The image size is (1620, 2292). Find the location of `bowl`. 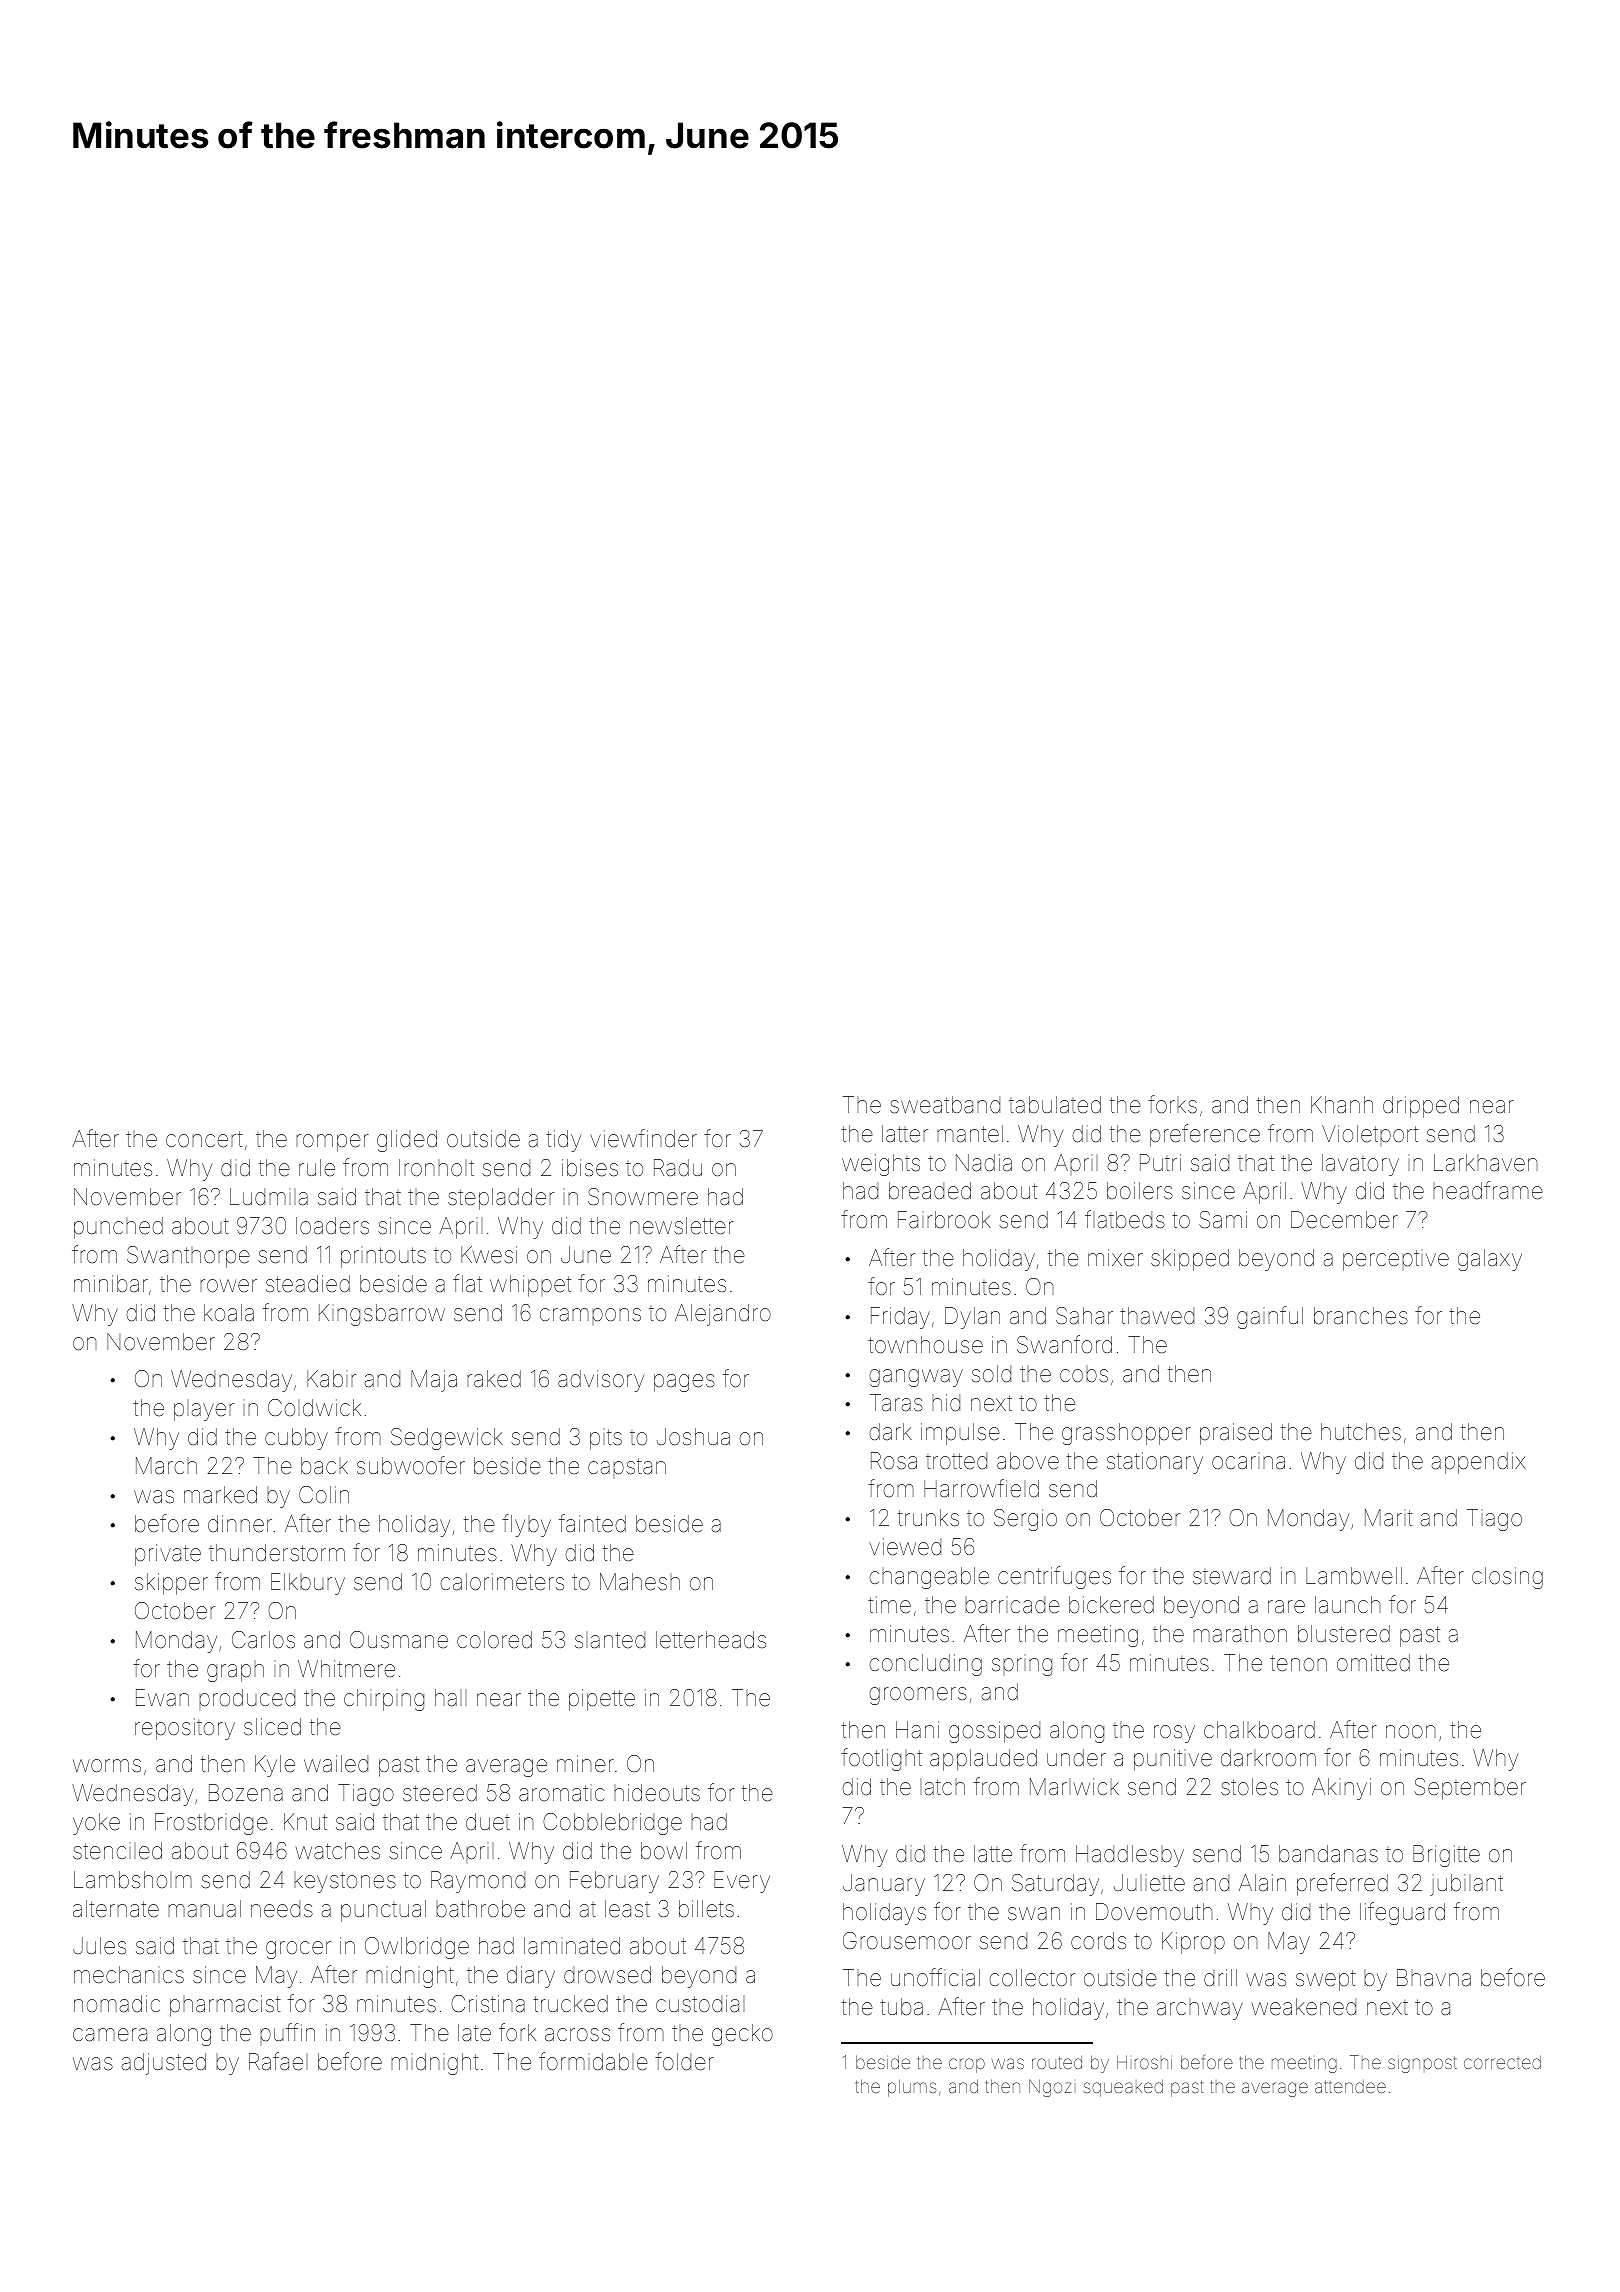

bowl is located at coordinates (664, 1850).
